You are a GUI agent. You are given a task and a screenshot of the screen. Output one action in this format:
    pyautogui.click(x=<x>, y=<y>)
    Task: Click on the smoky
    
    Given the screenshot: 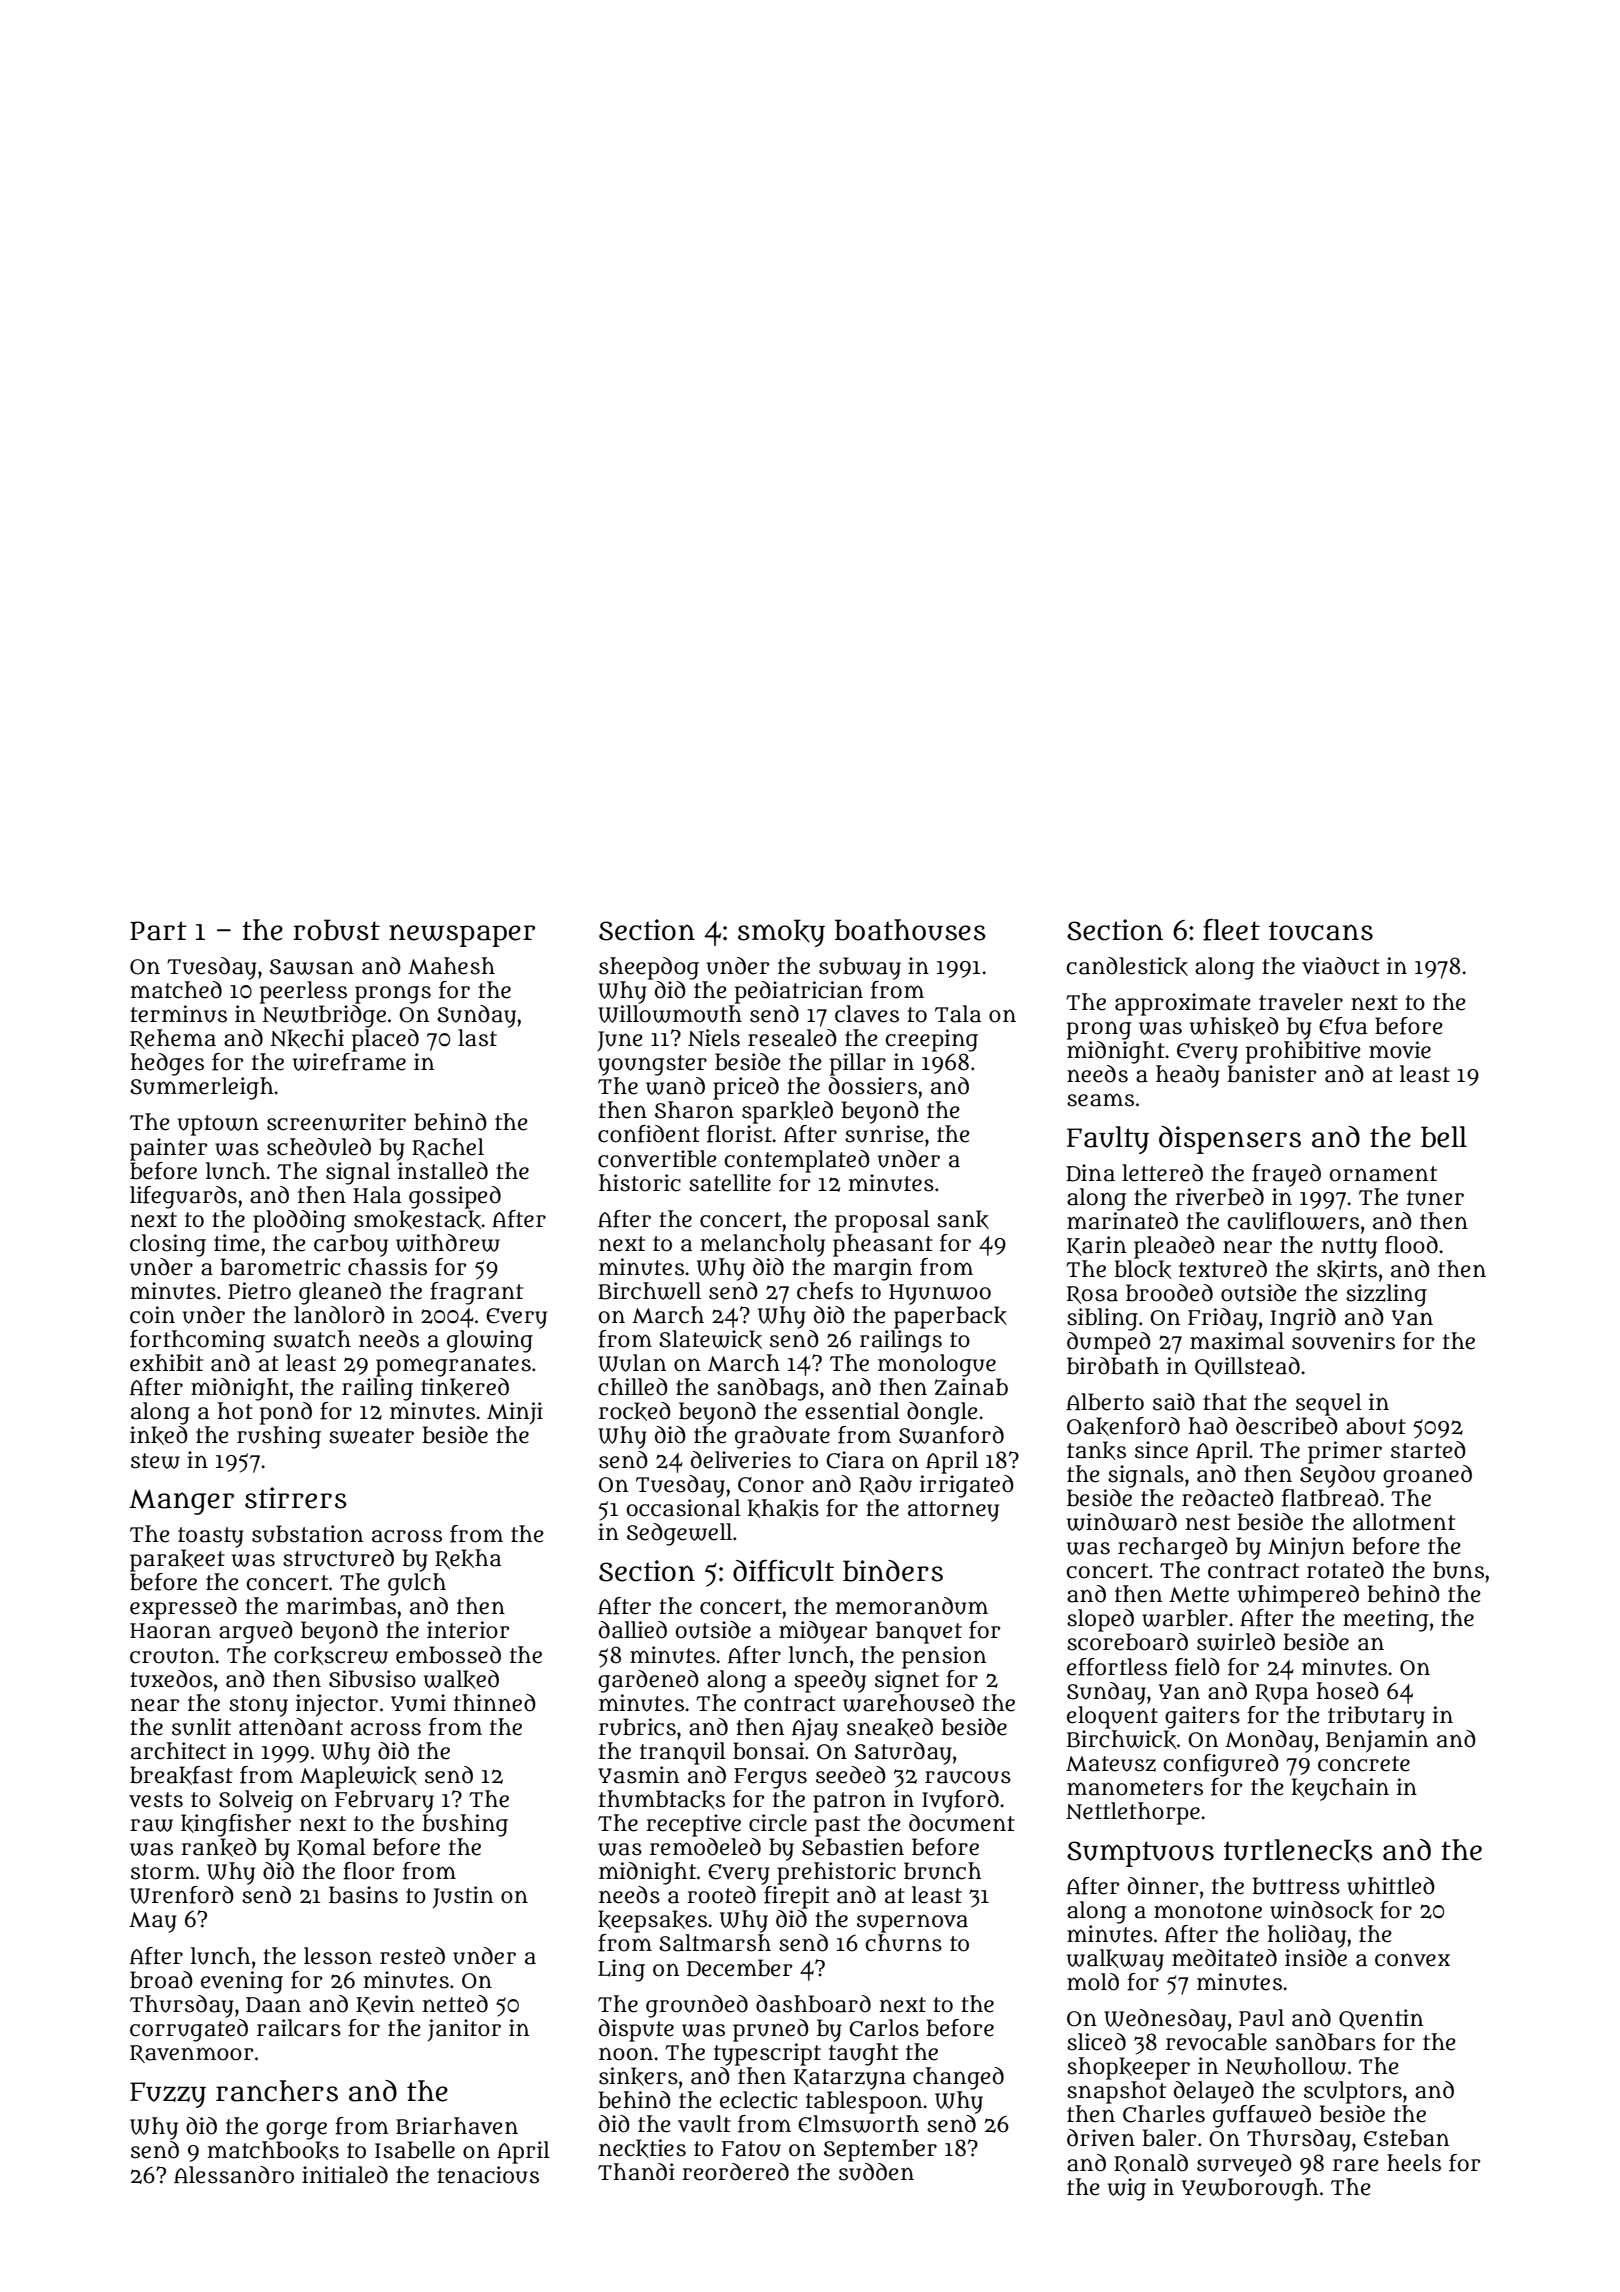 What is the action you would take?
    pyautogui.click(x=781, y=933)
